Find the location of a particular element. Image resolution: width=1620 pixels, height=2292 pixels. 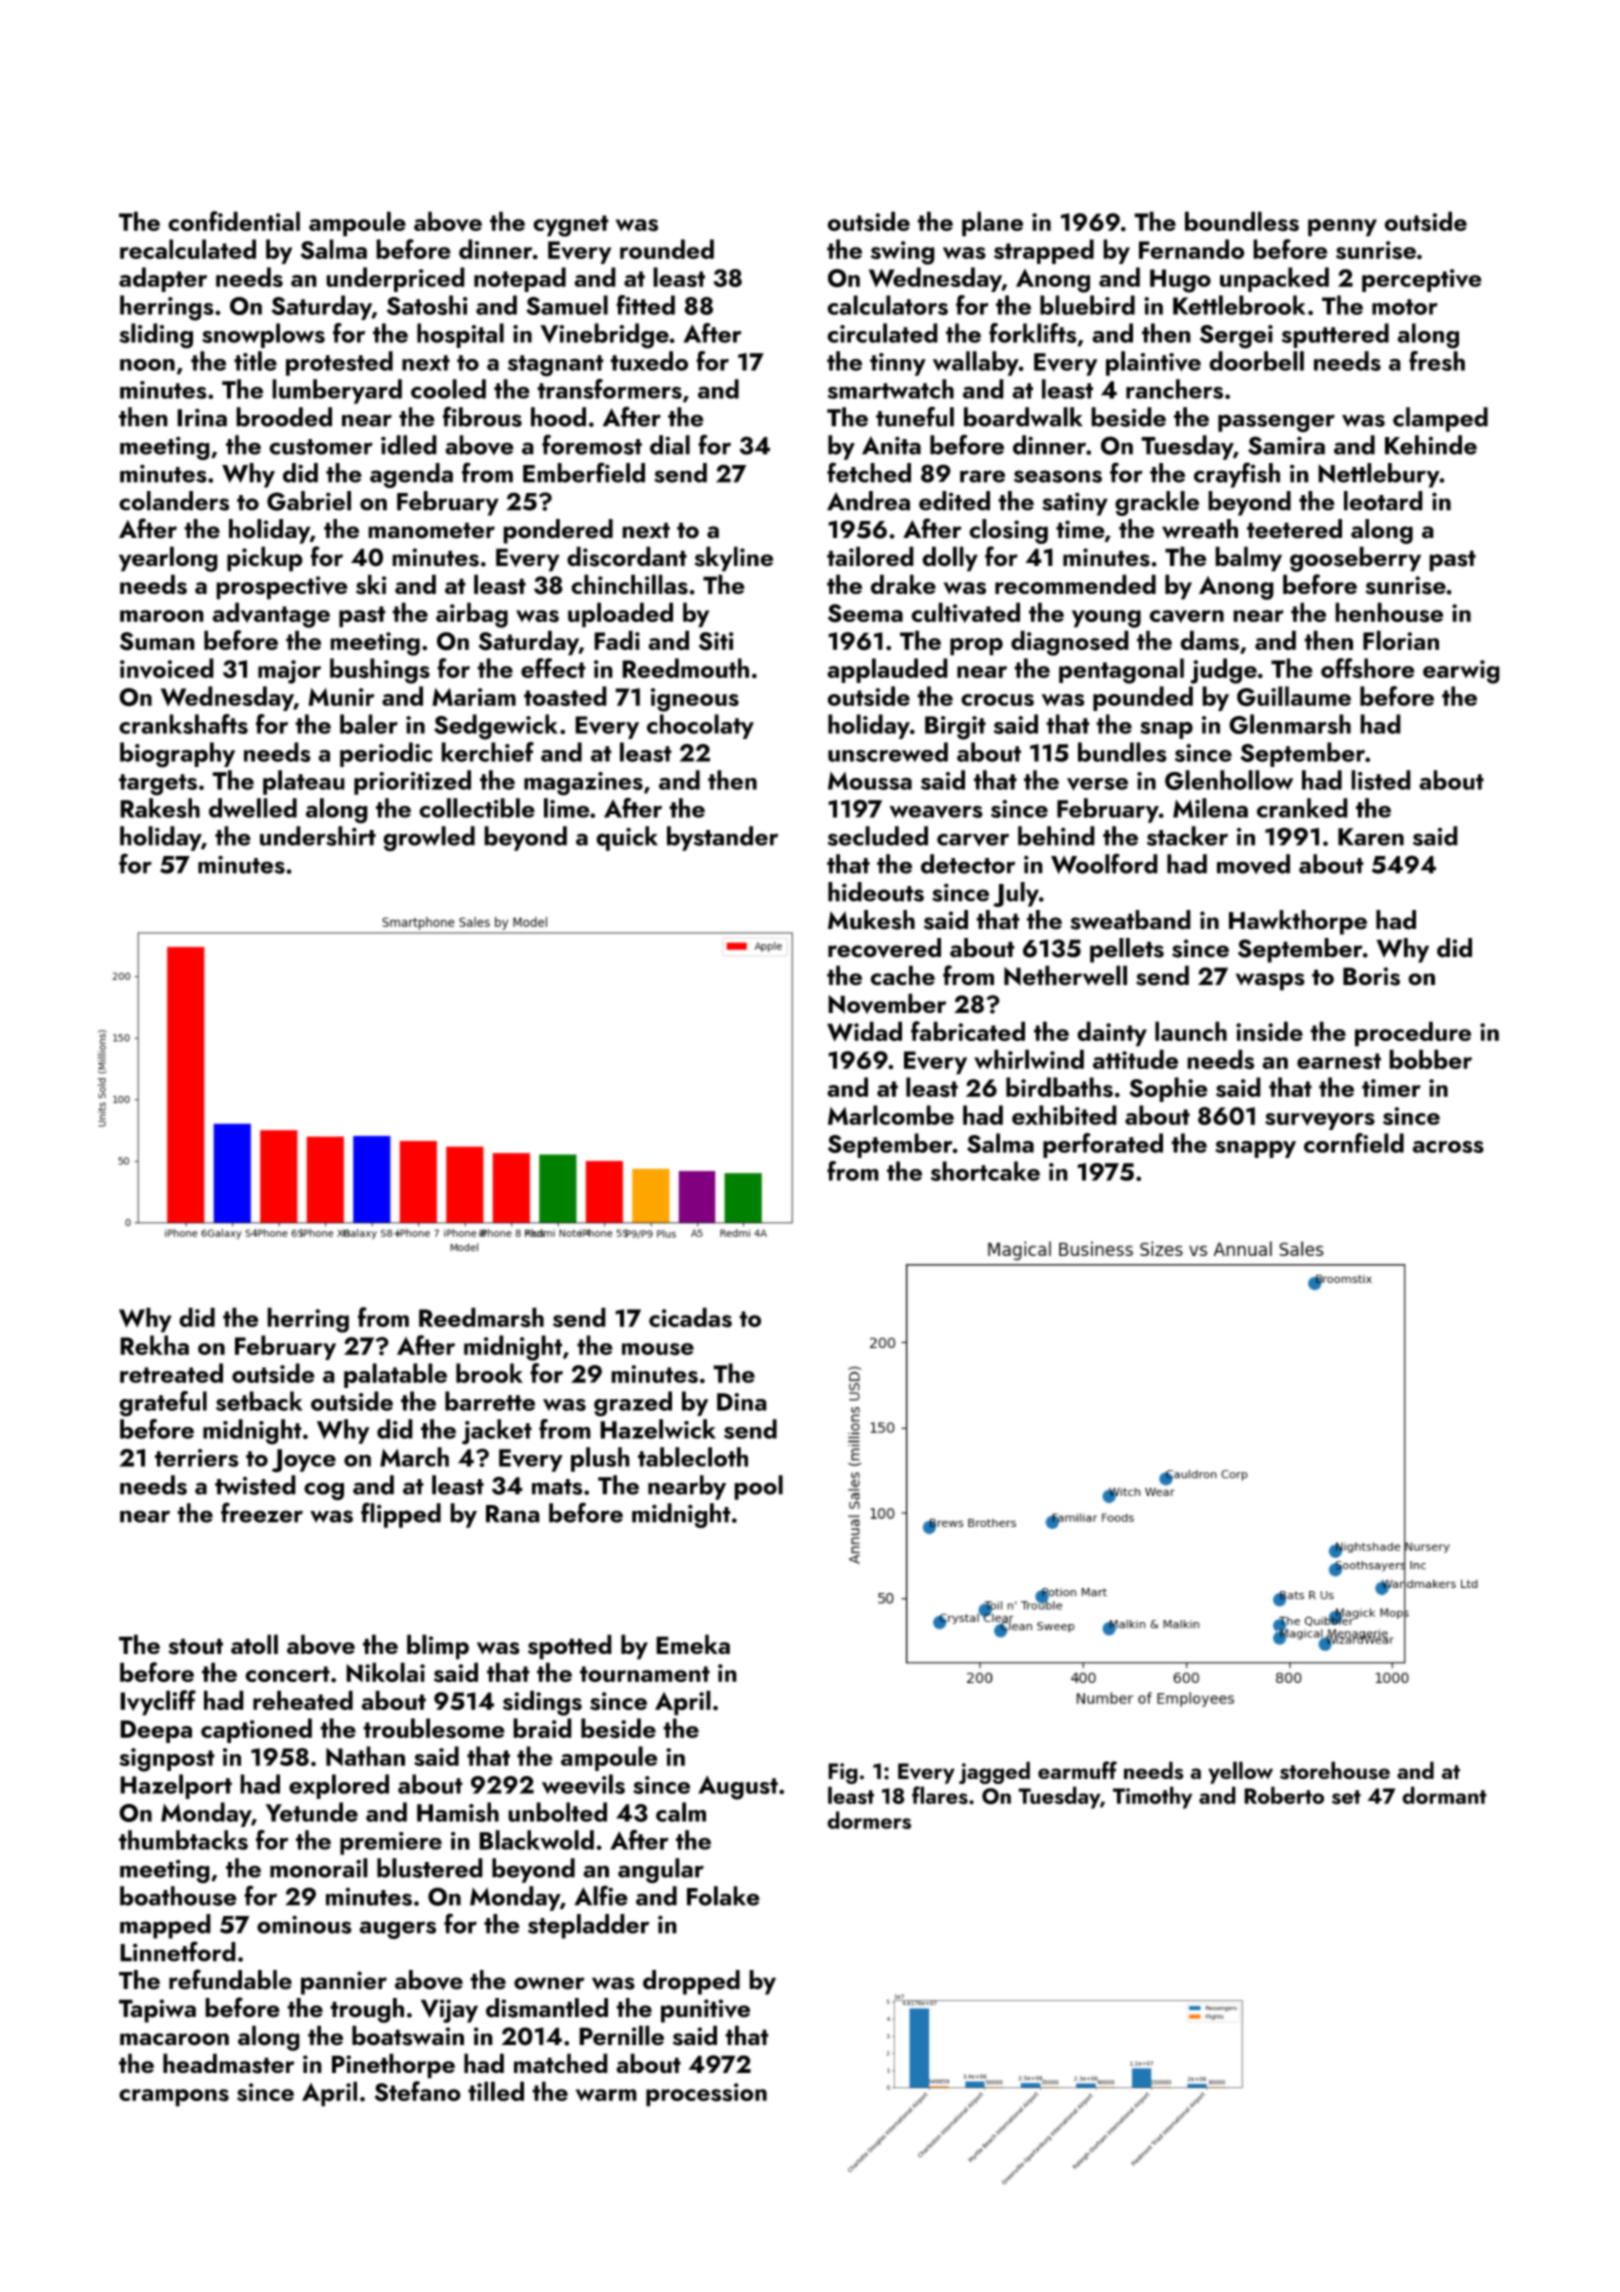

monorail is located at coordinates (319, 1868).
